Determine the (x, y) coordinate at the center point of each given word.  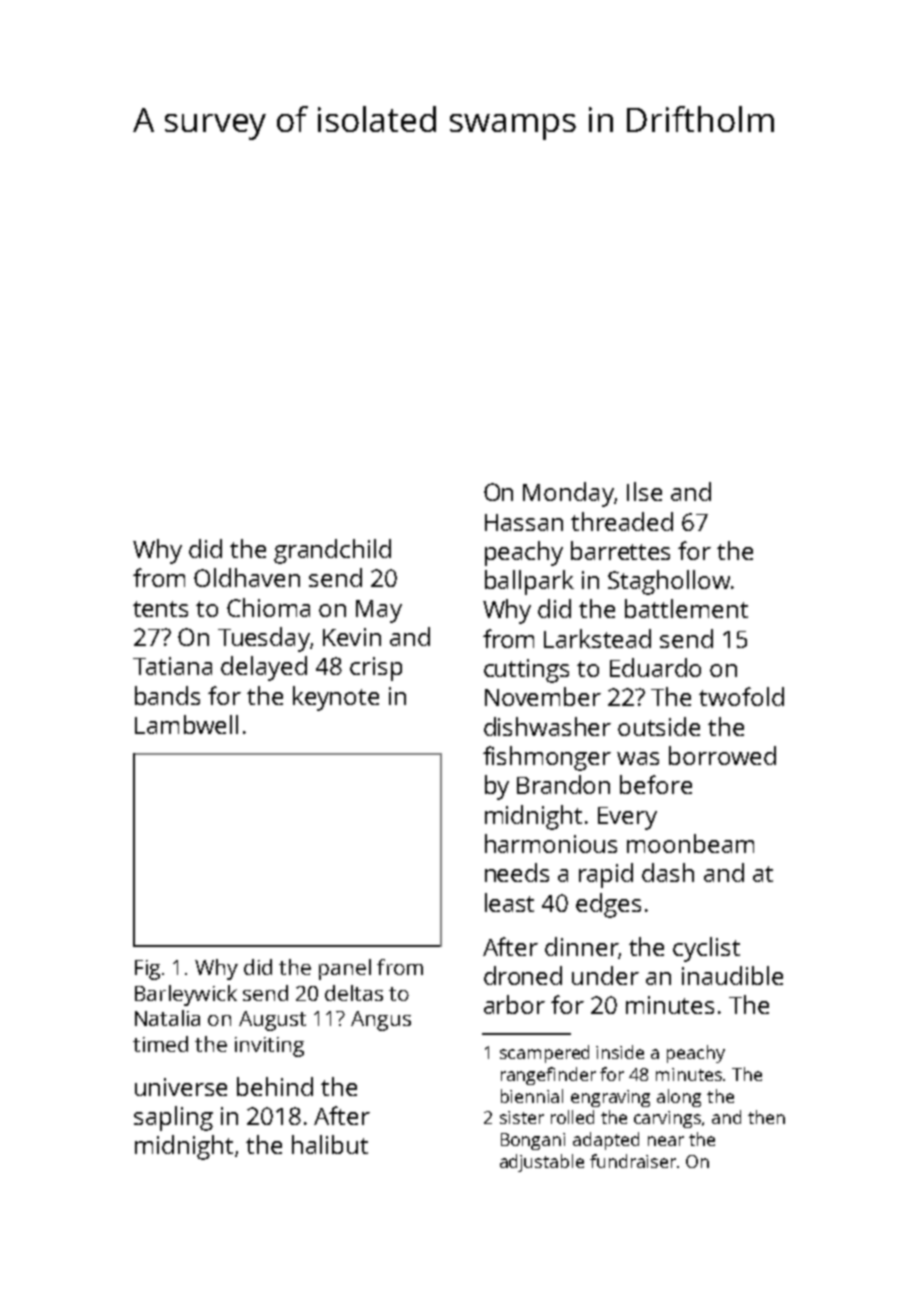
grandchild (332, 551)
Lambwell (186, 724)
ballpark (529, 582)
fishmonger (547, 758)
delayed (264, 668)
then (766, 1117)
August (272, 1021)
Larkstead (597, 638)
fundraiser (633, 1161)
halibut (330, 1144)
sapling (173, 1118)
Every (627, 818)
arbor (514, 1004)
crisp (376, 669)
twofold (741, 696)
